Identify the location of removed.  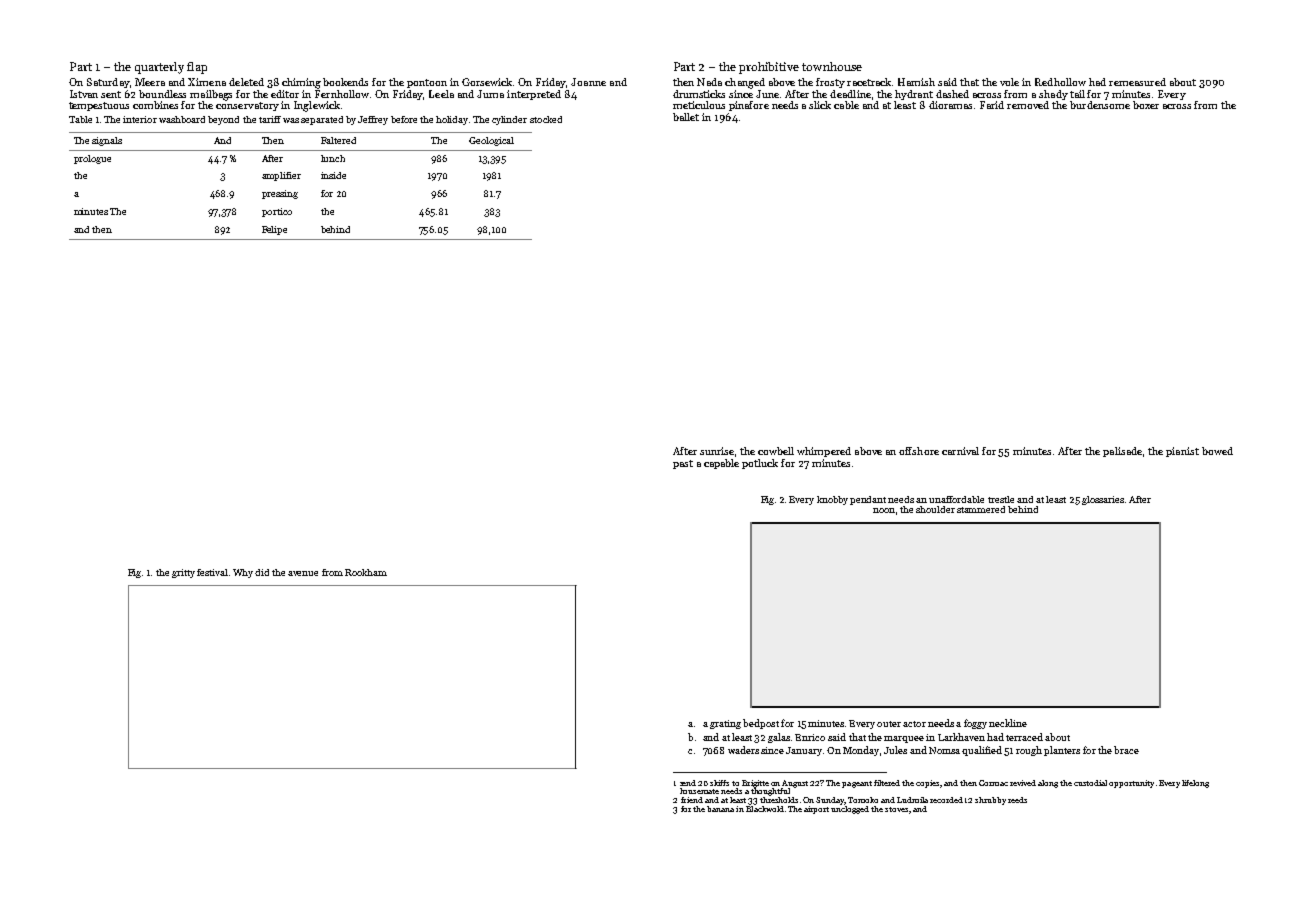
(1028, 105).
